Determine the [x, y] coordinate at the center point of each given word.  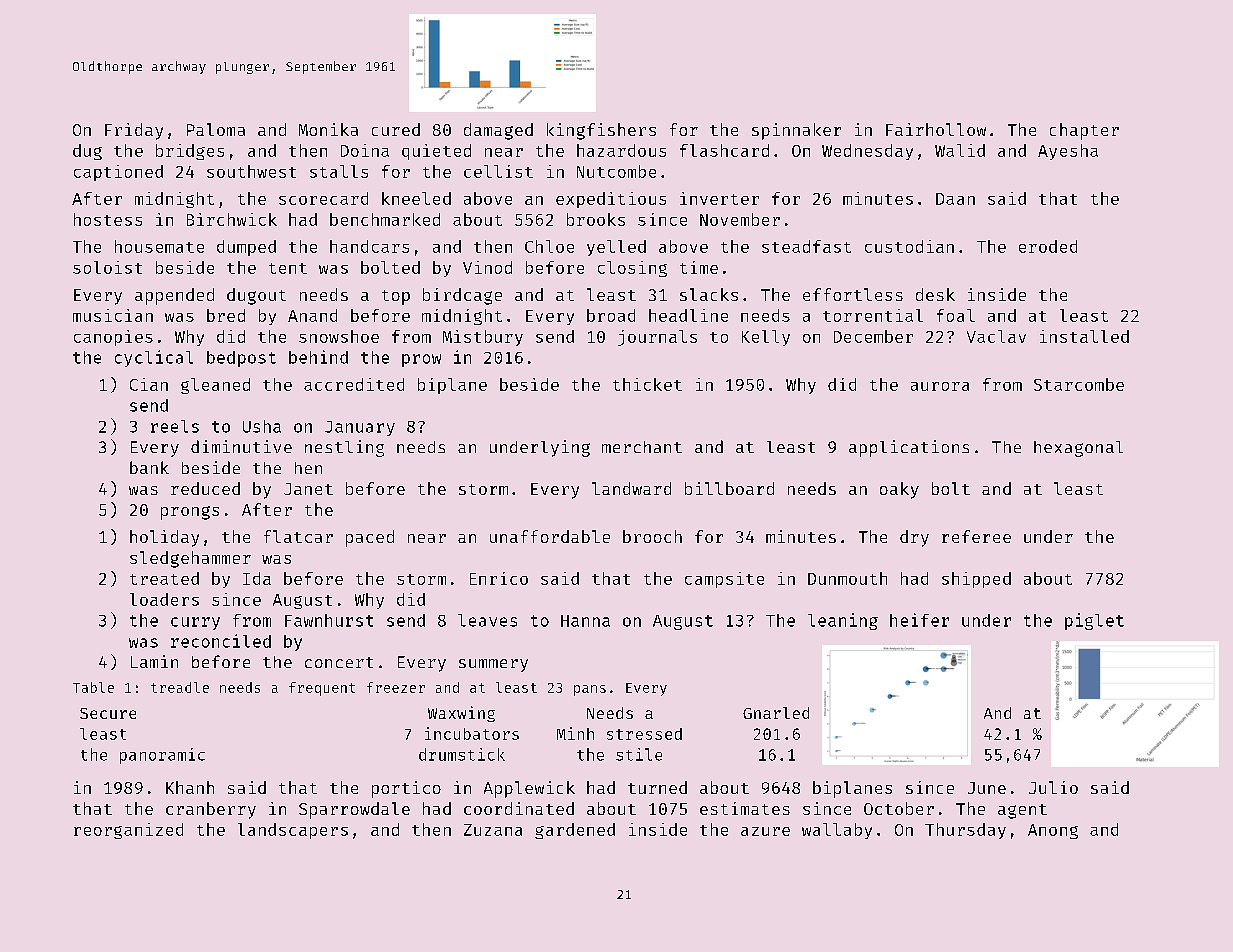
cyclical [154, 358]
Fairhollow [936, 129]
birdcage [462, 296]
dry [914, 538]
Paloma [216, 129]
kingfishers [601, 131]
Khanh [190, 787]
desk [935, 294]
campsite [724, 580]
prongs [190, 513]
